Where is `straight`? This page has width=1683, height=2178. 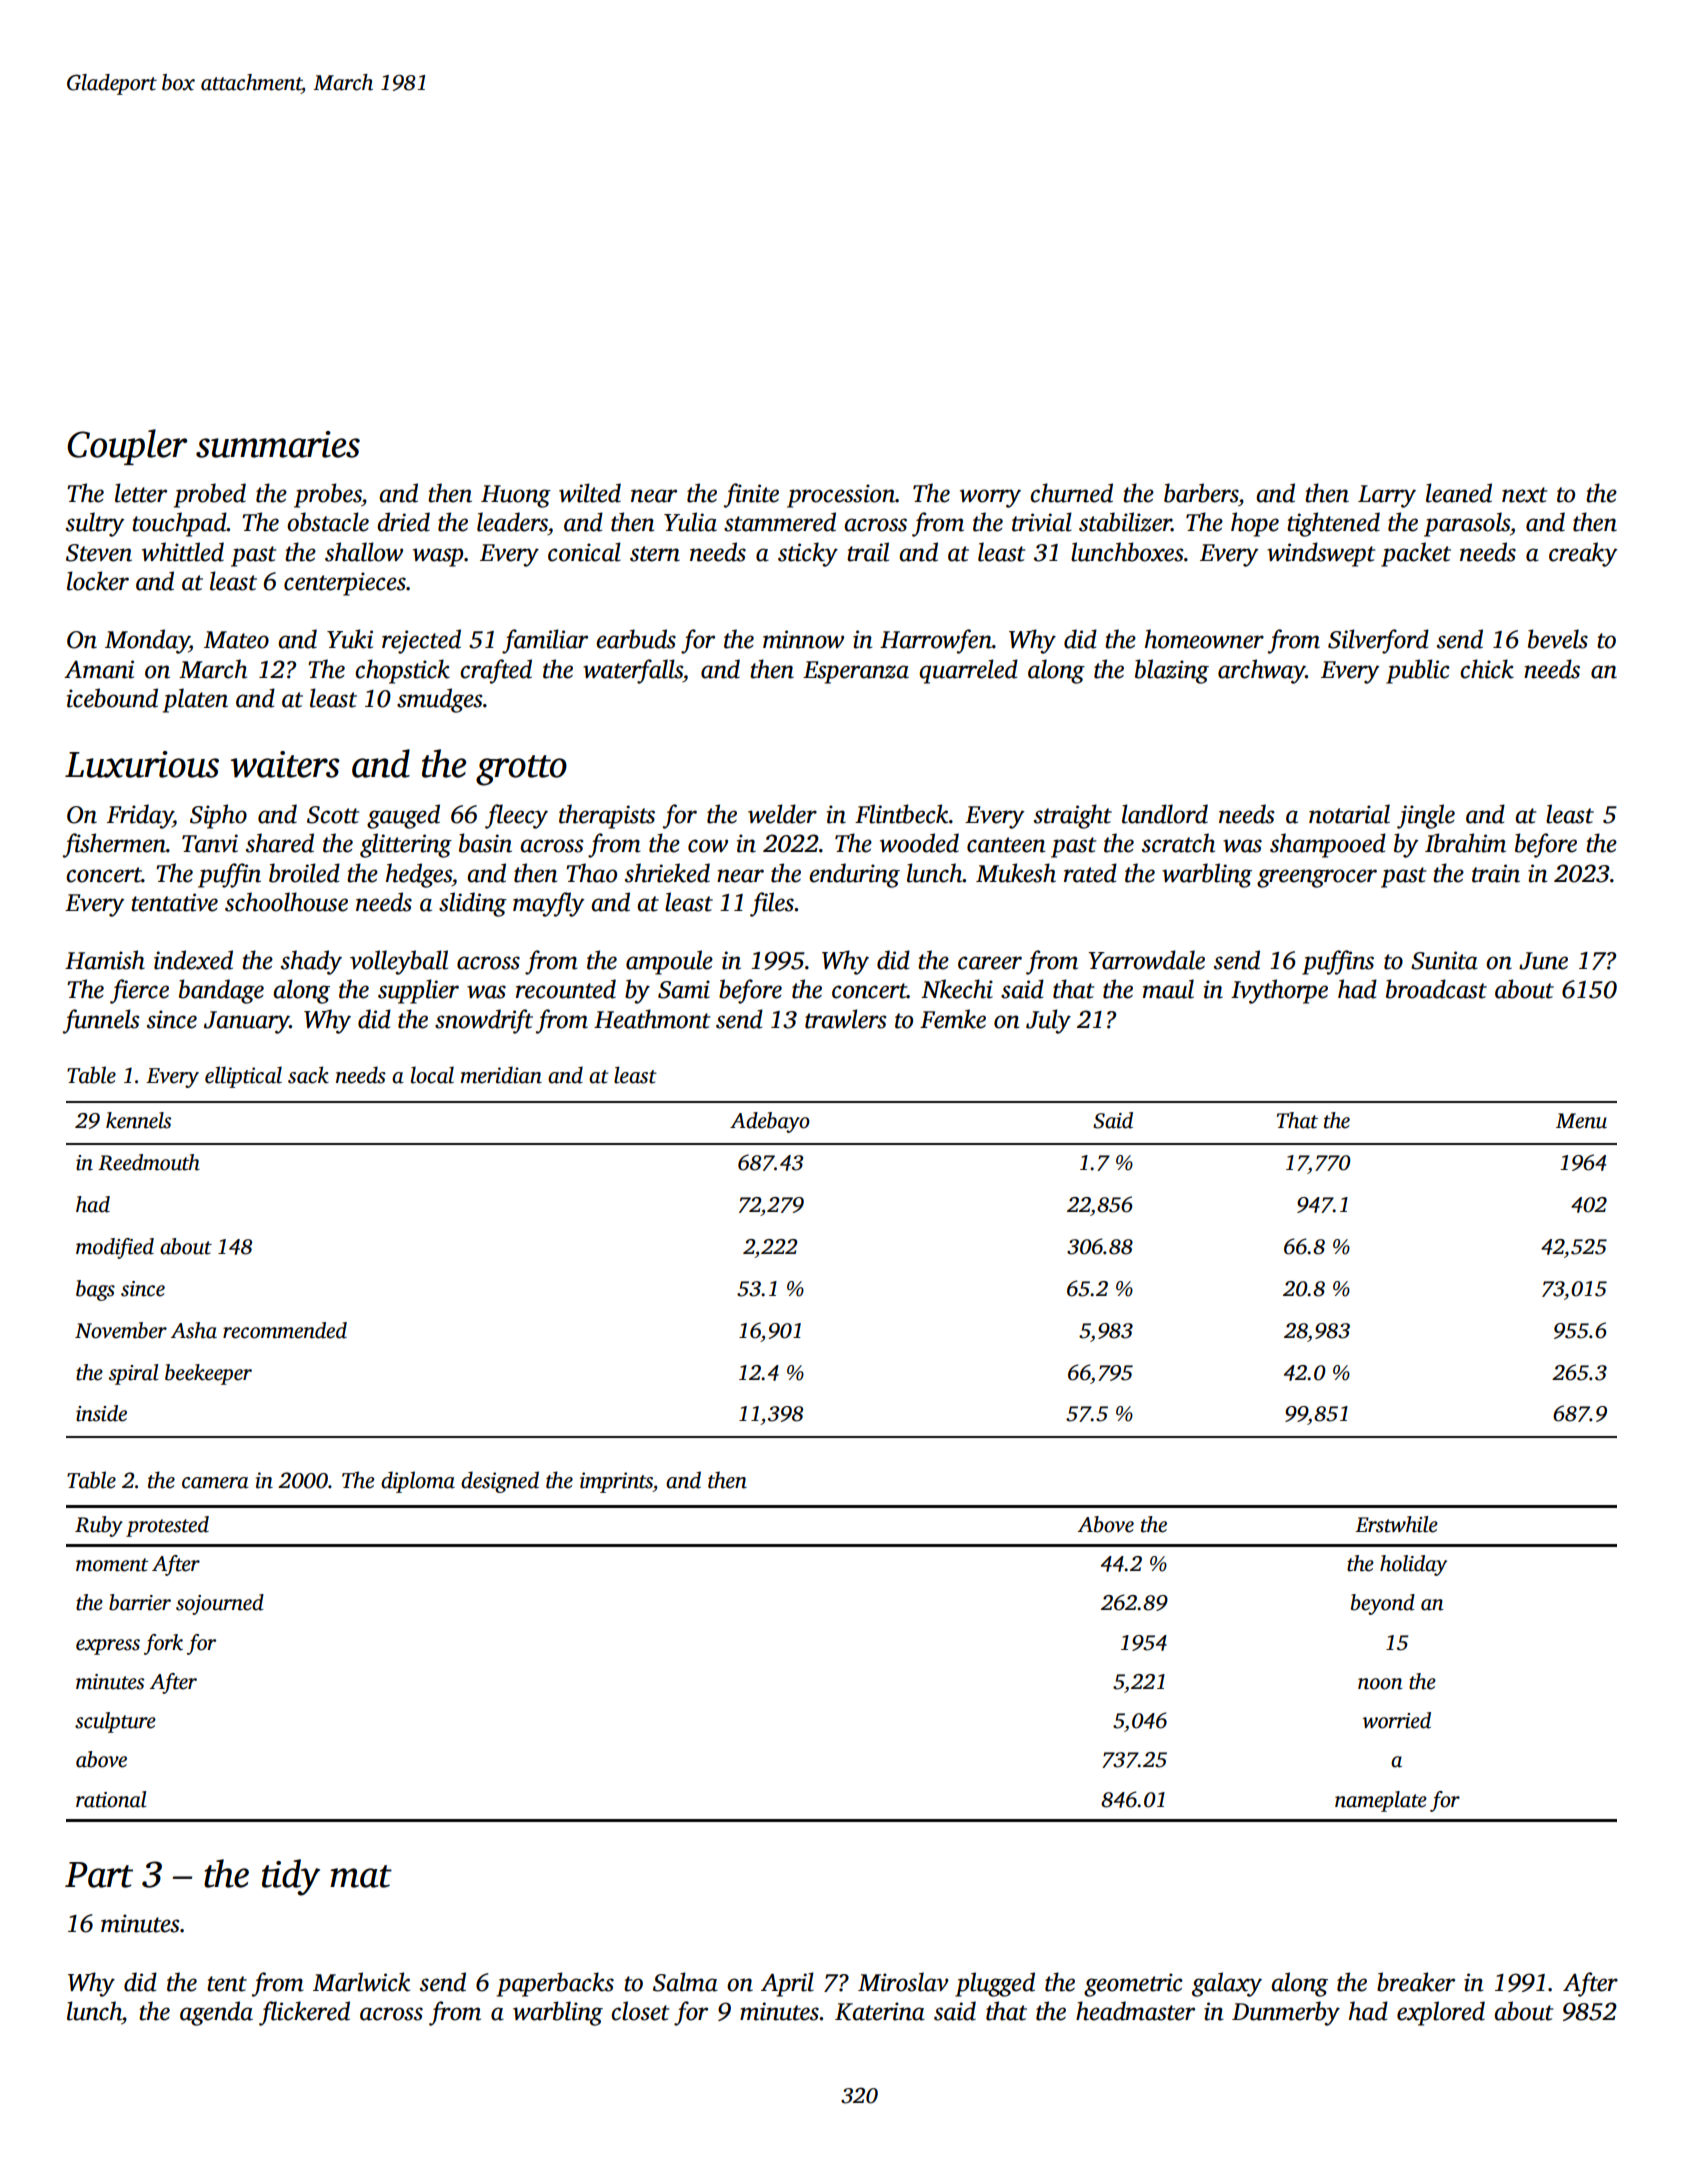
straight is located at coordinates (1073, 816).
